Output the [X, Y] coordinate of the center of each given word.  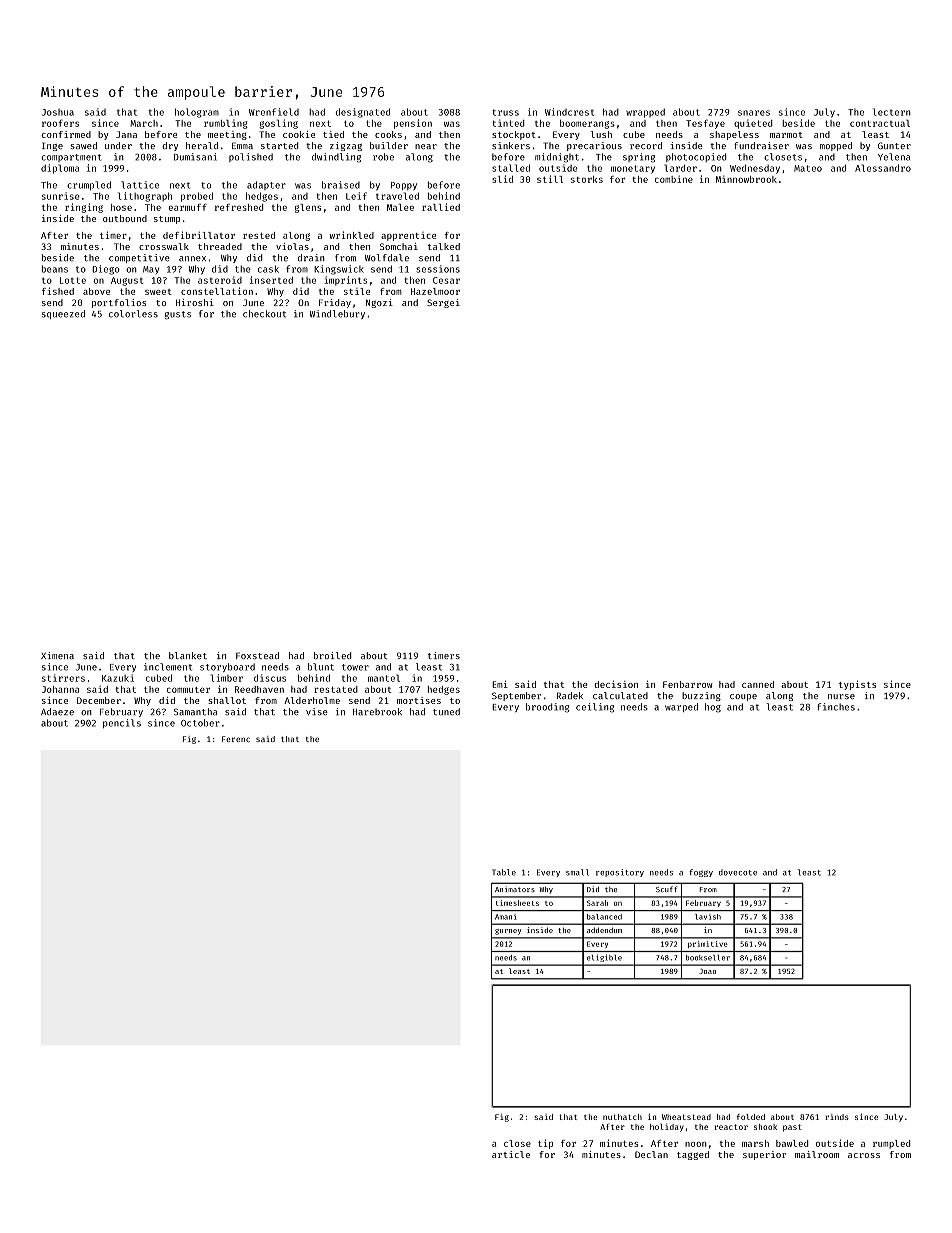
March [144, 123]
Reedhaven [259, 689]
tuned [446, 712]
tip [545, 1144]
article [511, 1154]
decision [616, 684]
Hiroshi [195, 302]
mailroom [817, 1154]
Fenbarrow [688, 684]
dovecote [738, 872]
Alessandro [883, 168]
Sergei [443, 303]
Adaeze [57, 712]
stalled [511, 168]
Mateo [808, 168]
